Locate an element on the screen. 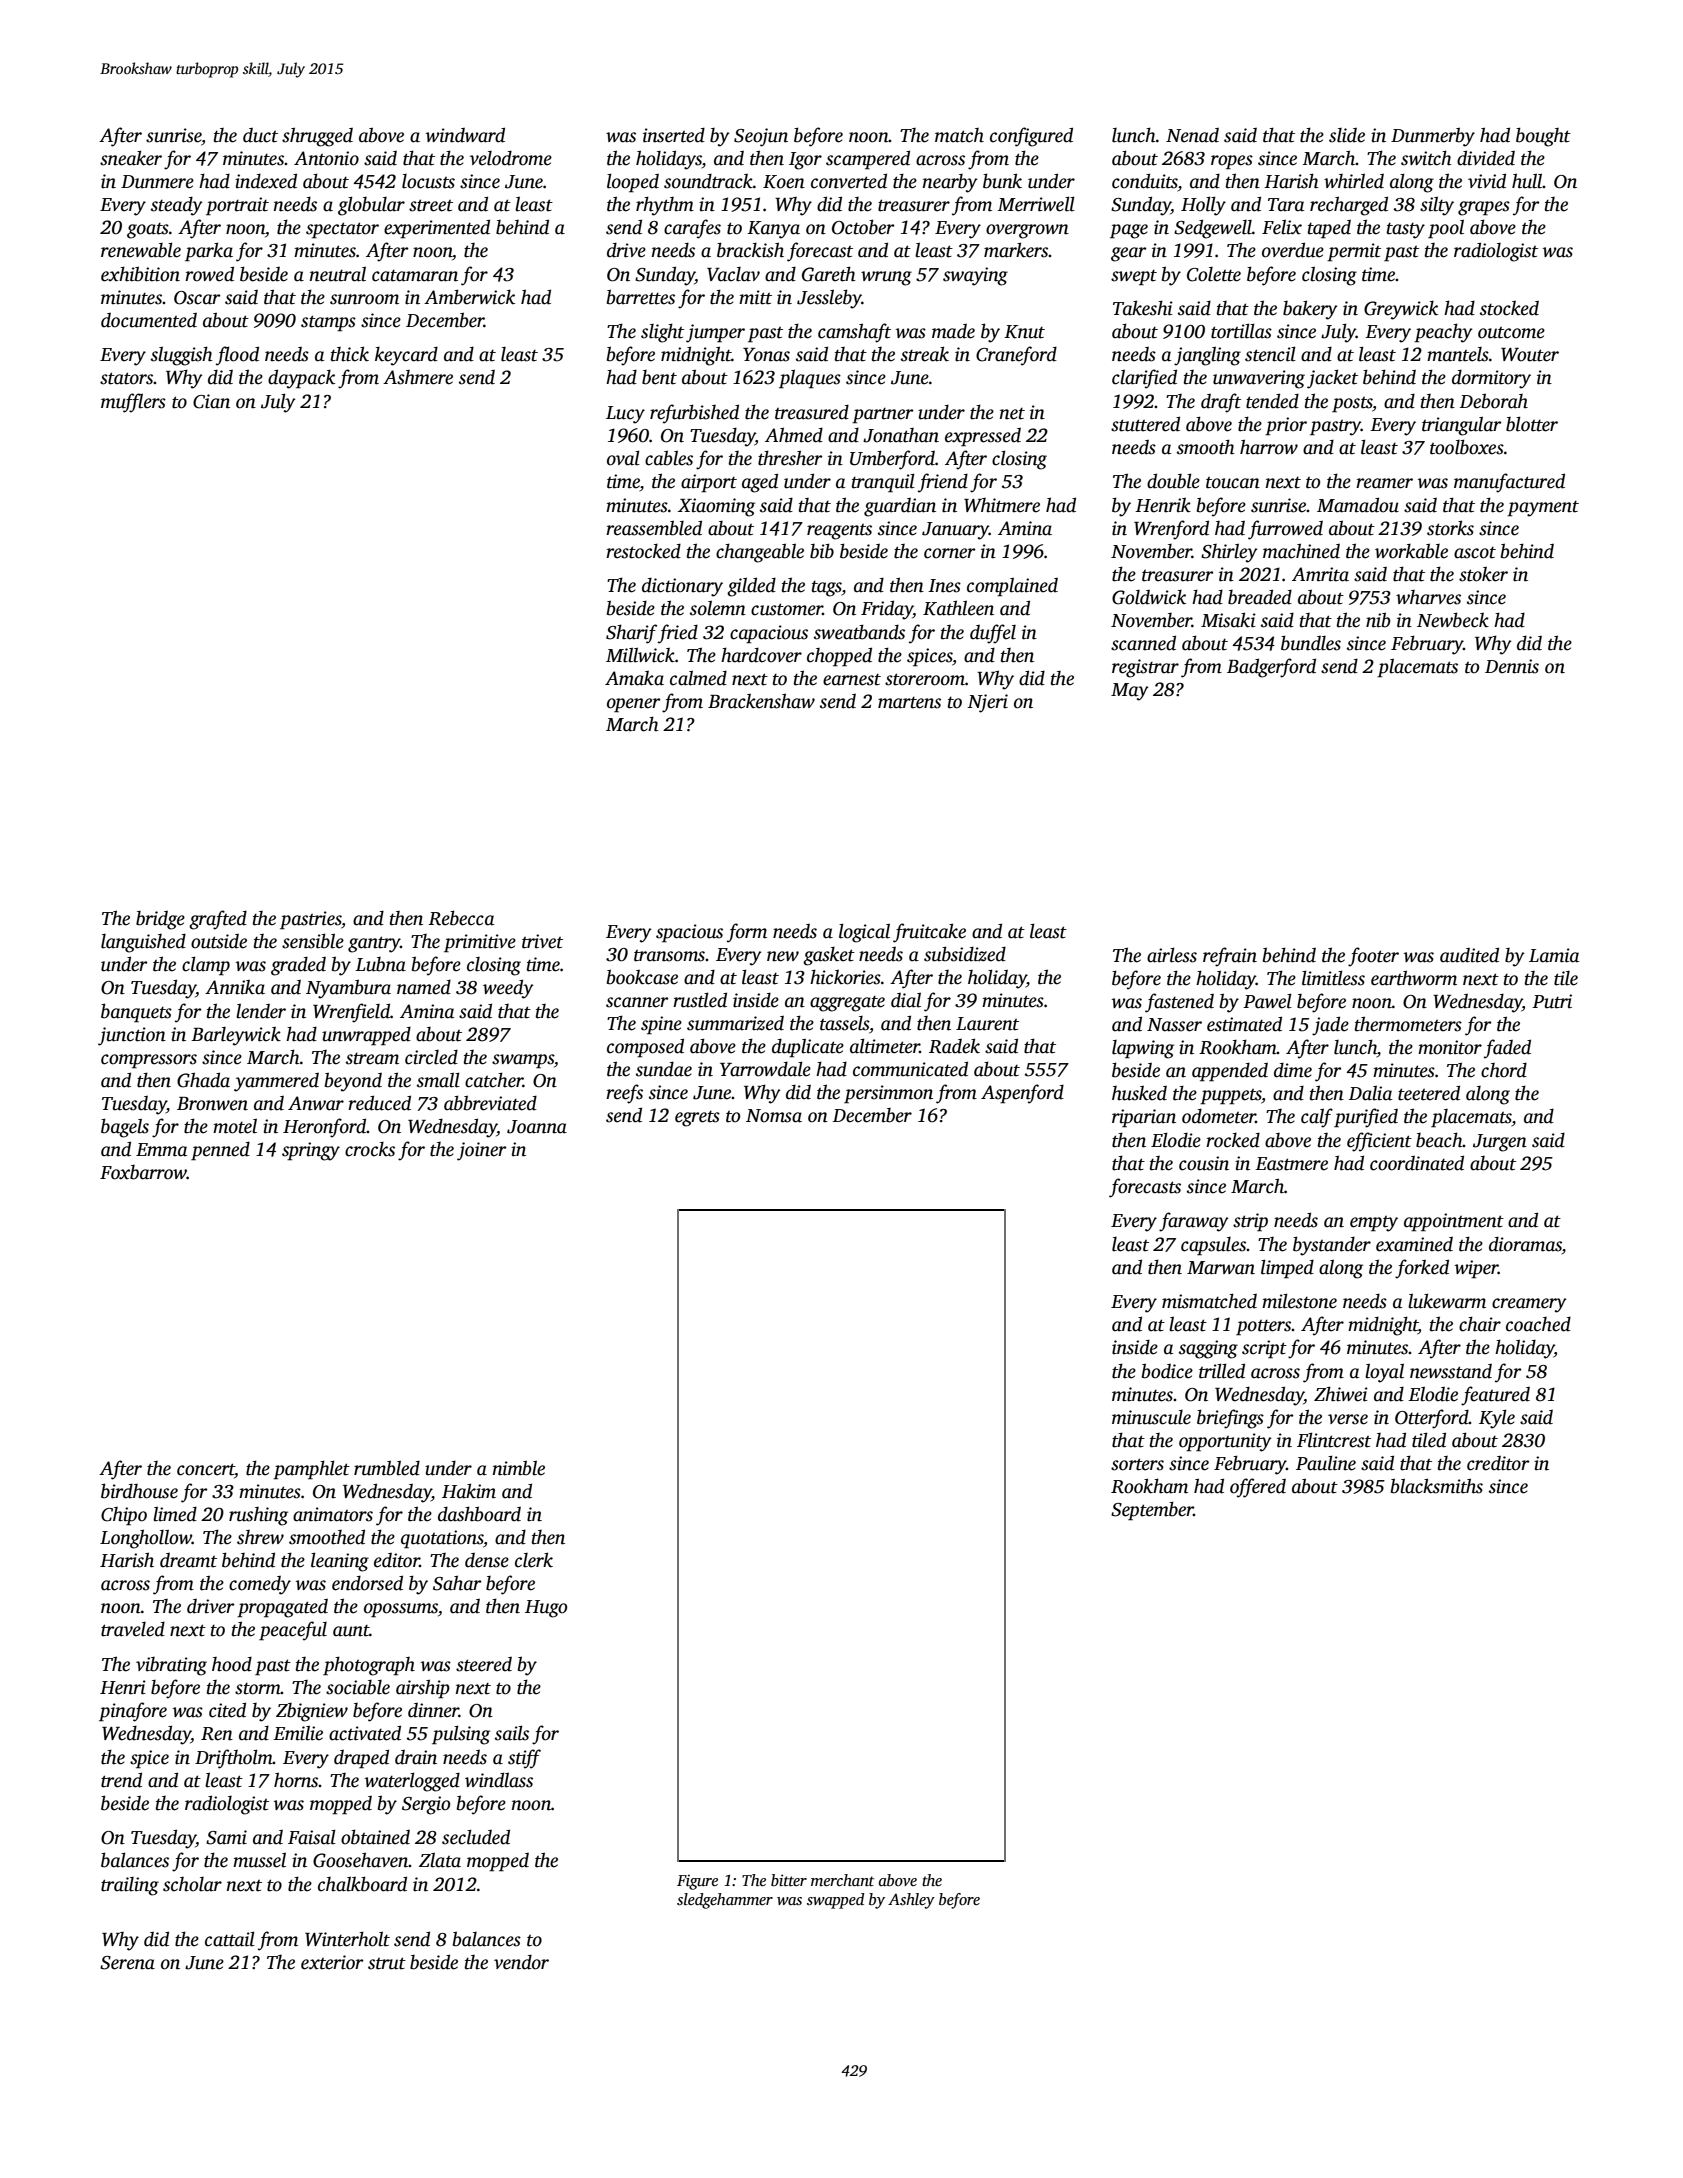 The height and width of the screenshot is (2178, 1683). Serena is located at coordinates (127, 1963).
